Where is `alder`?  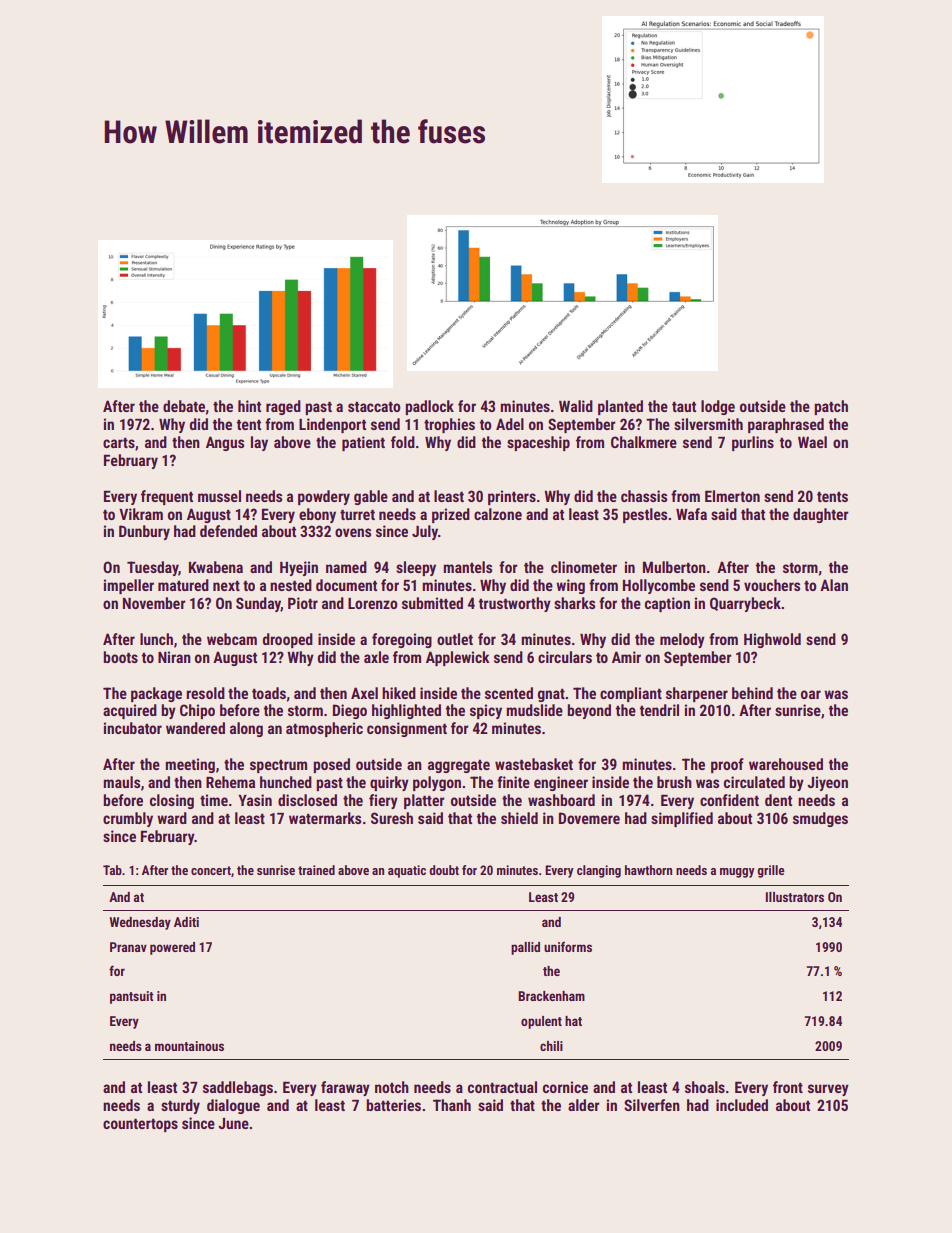
alder is located at coordinates (584, 1105).
